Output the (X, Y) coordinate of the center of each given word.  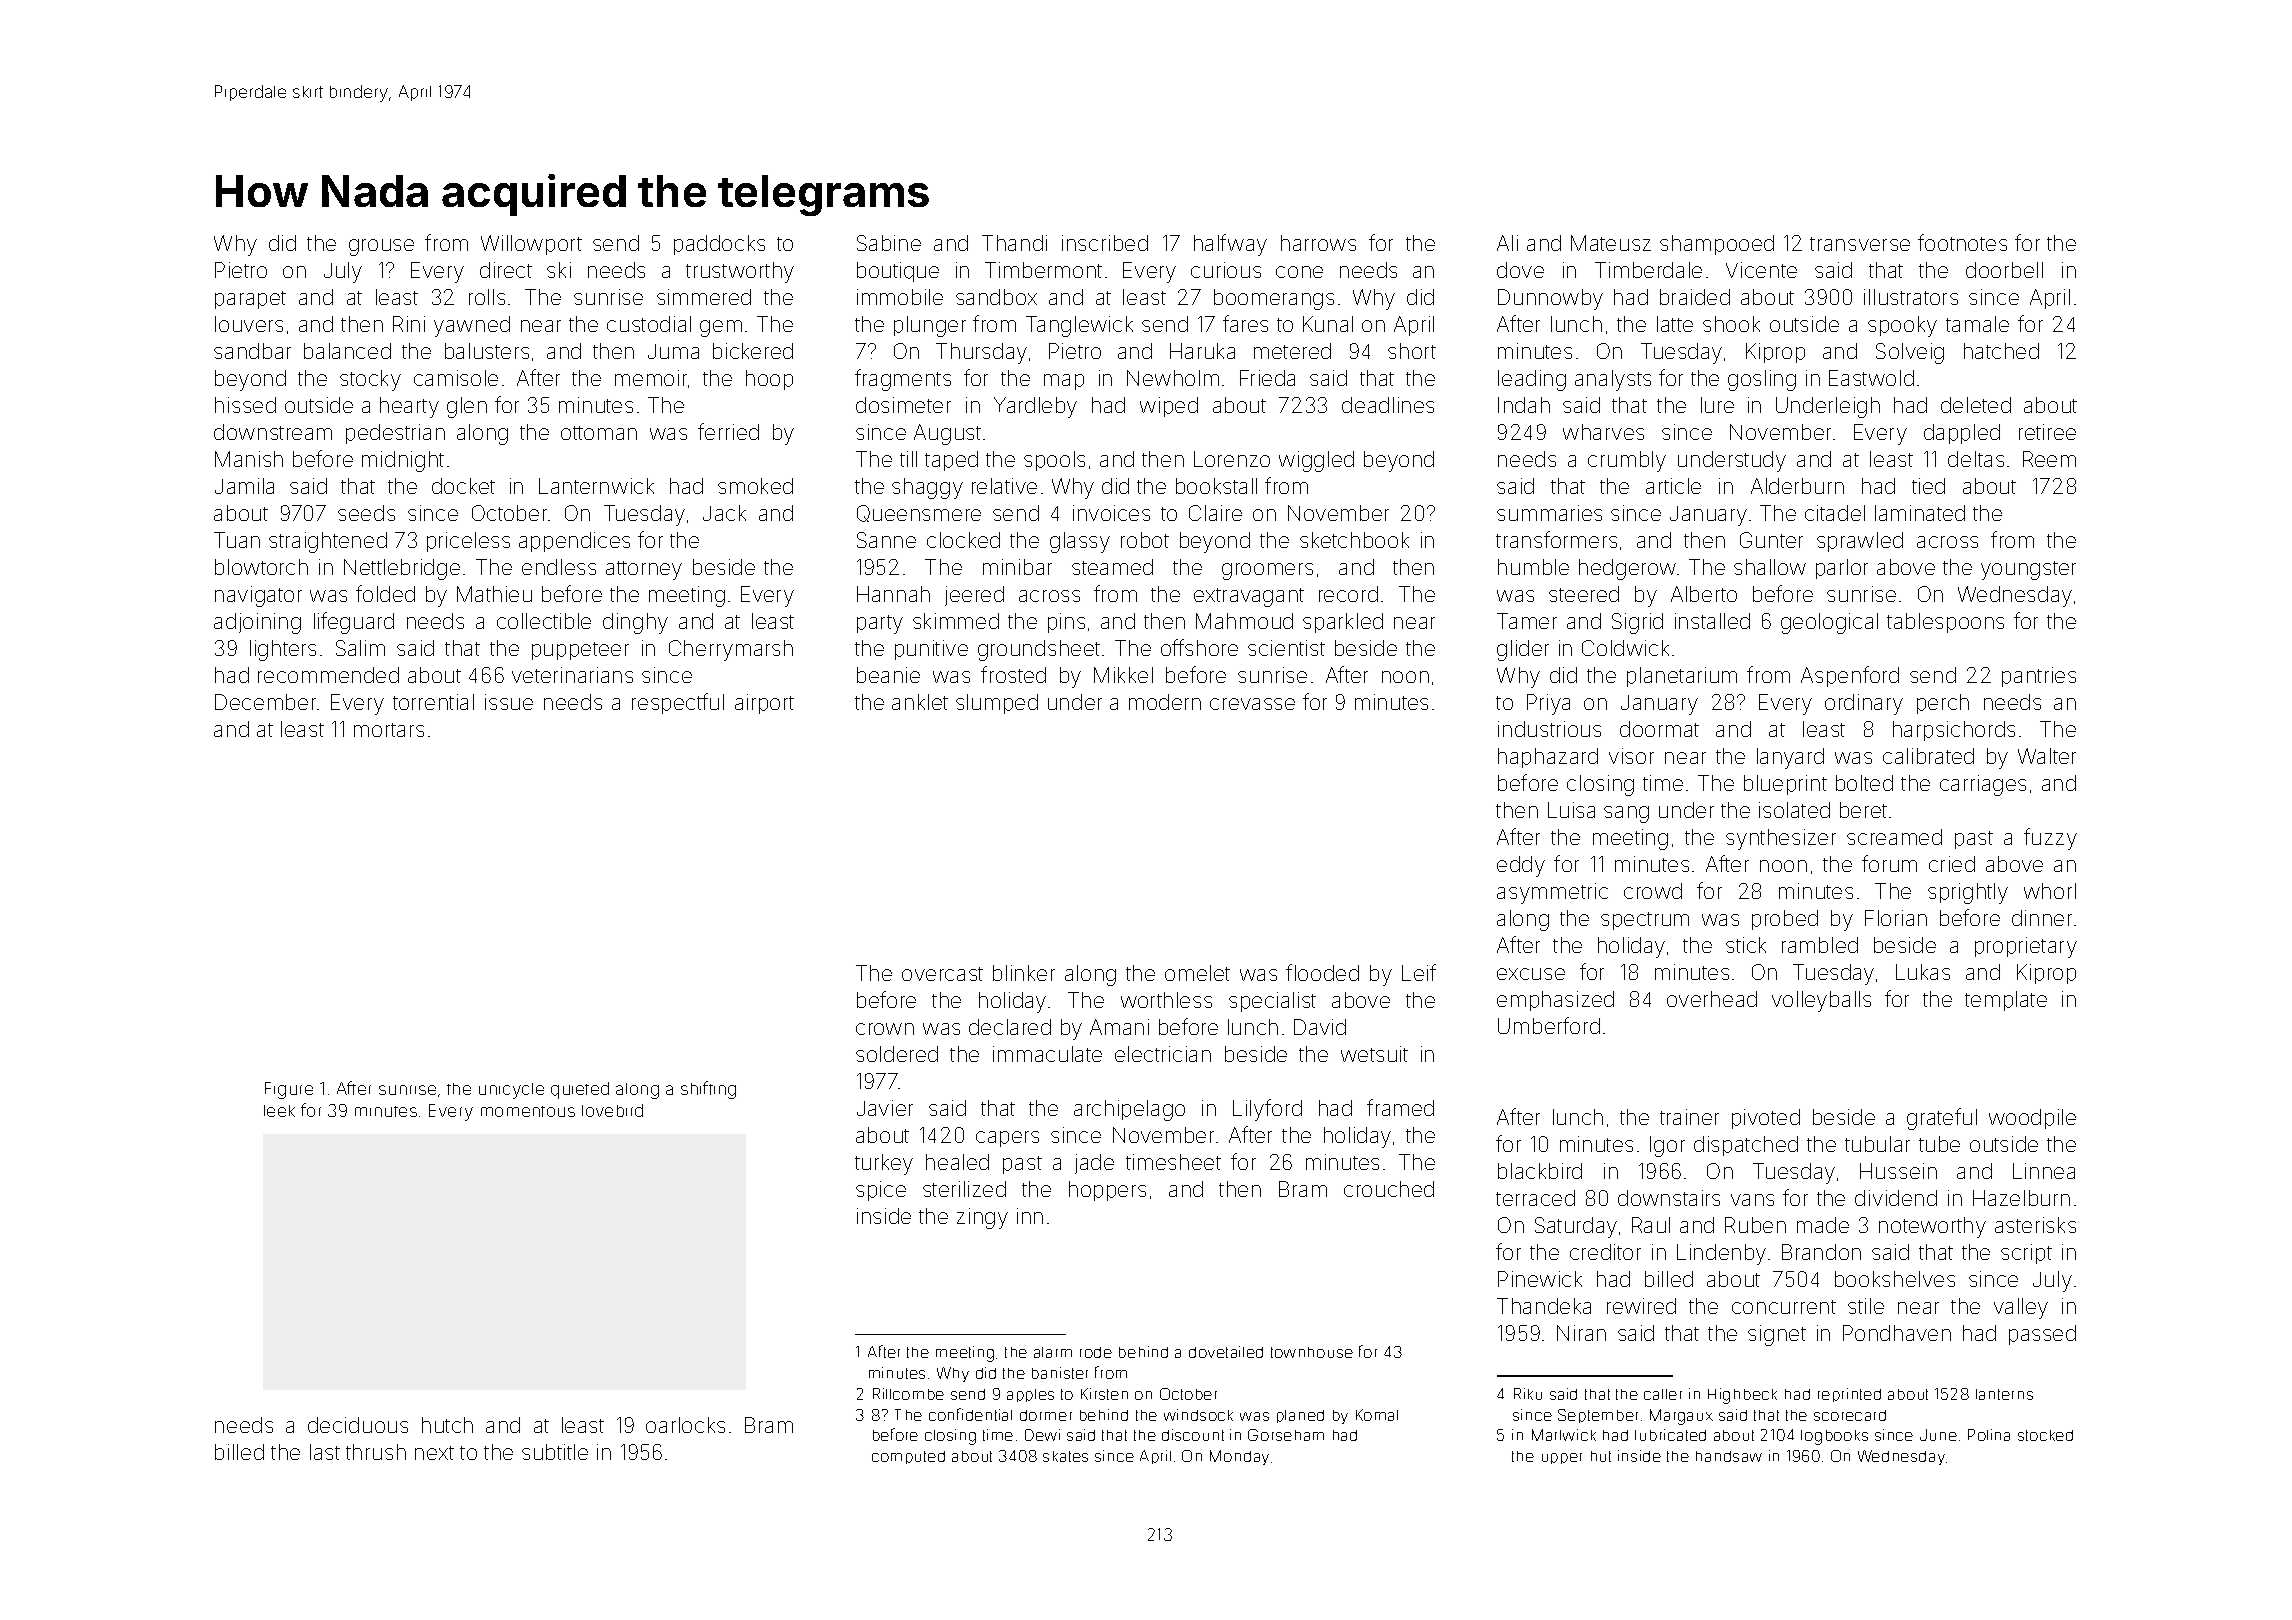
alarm (1053, 1352)
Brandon (1821, 1252)
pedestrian (395, 434)
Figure (289, 1090)
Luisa (1571, 810)
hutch (447, 1425)
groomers (1267, 571)
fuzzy (2050, 839)
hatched (2001, 351)
